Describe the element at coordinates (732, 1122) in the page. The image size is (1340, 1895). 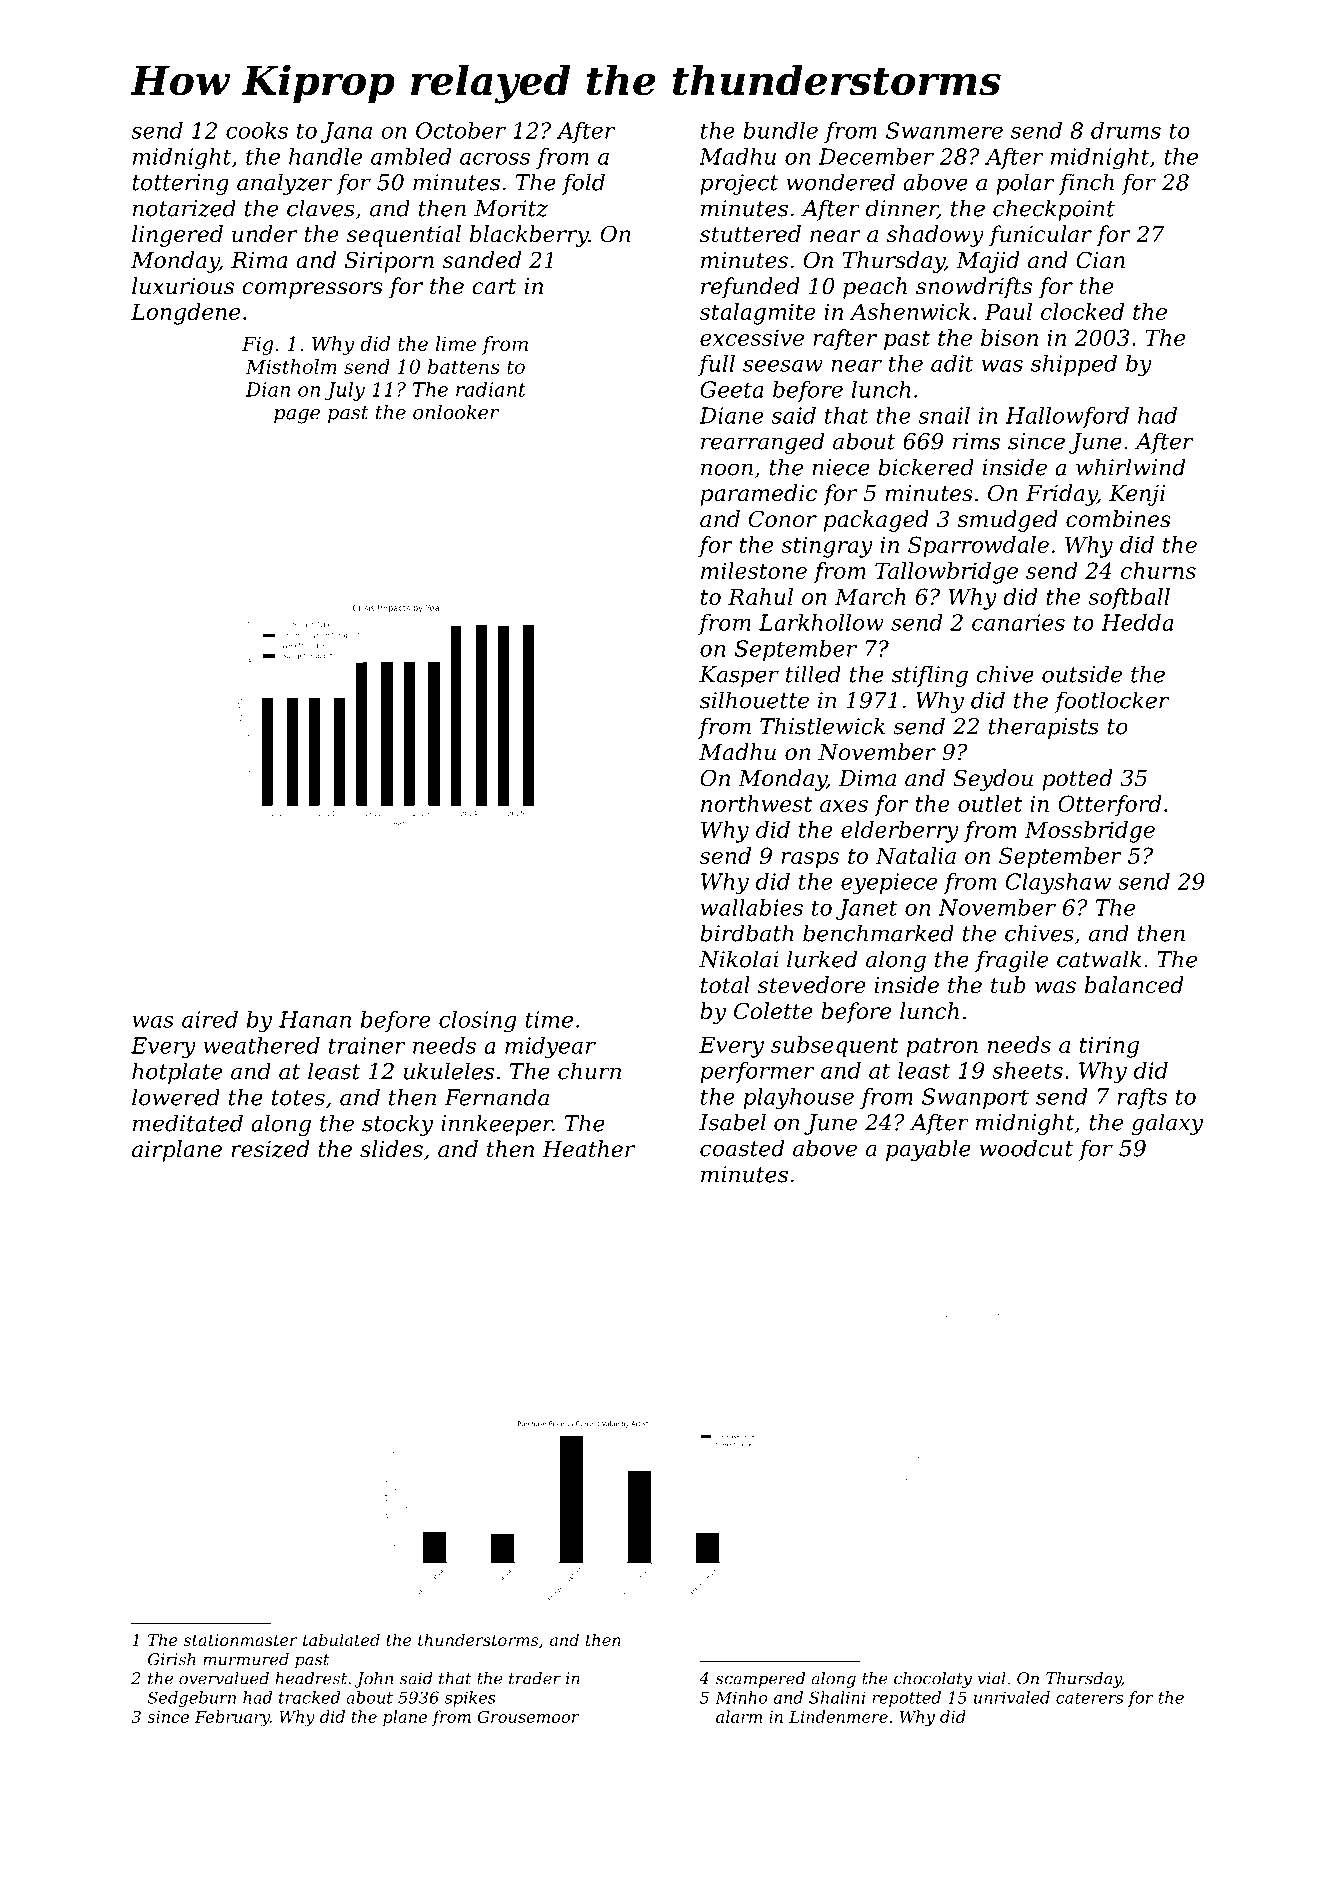
I see `Isabel` at that location.
